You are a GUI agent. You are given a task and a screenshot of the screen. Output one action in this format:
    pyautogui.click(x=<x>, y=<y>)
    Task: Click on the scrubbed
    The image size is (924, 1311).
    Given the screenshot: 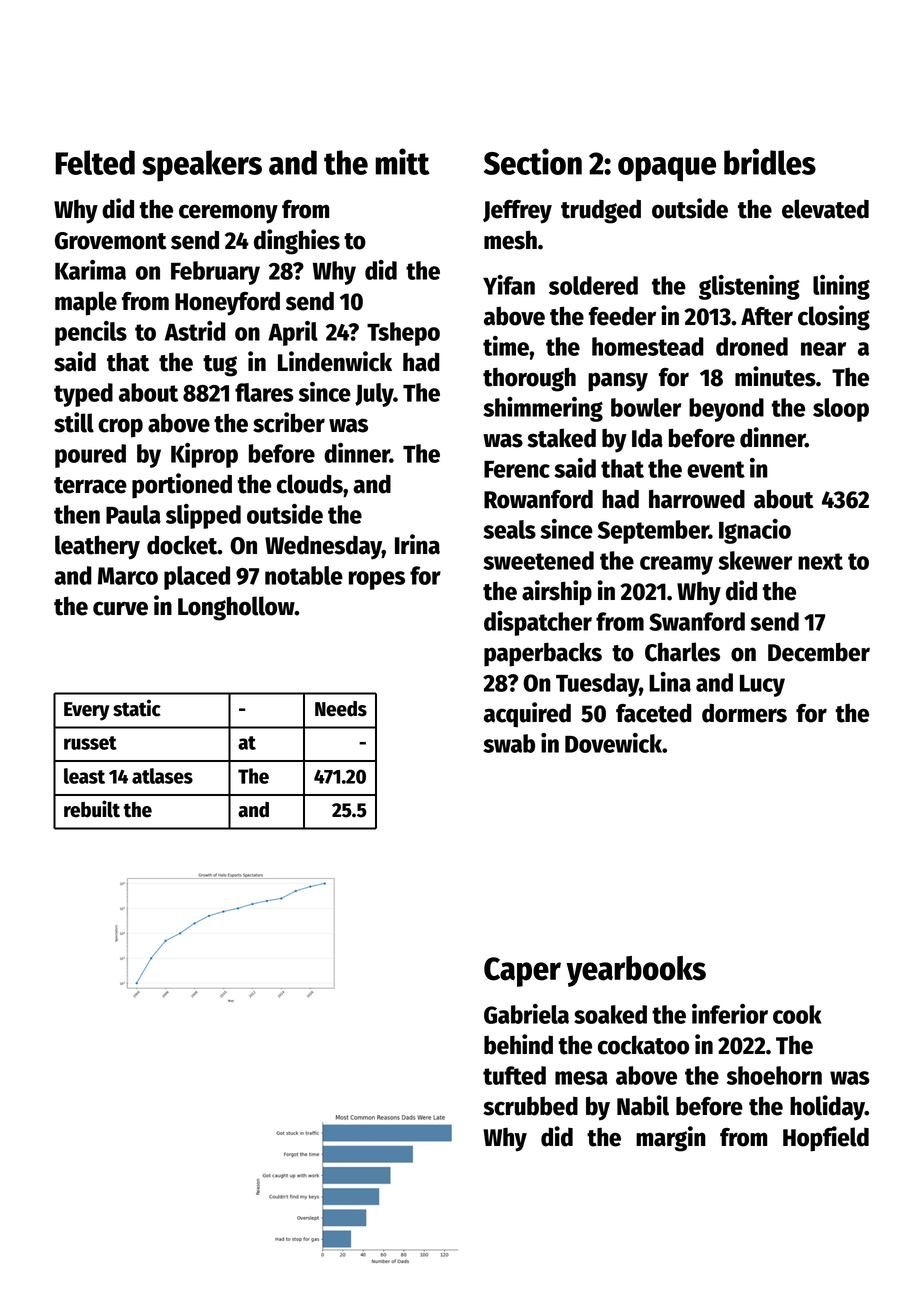 What is the action you would take?
    pyautogui.click(x=530, y=1106)
